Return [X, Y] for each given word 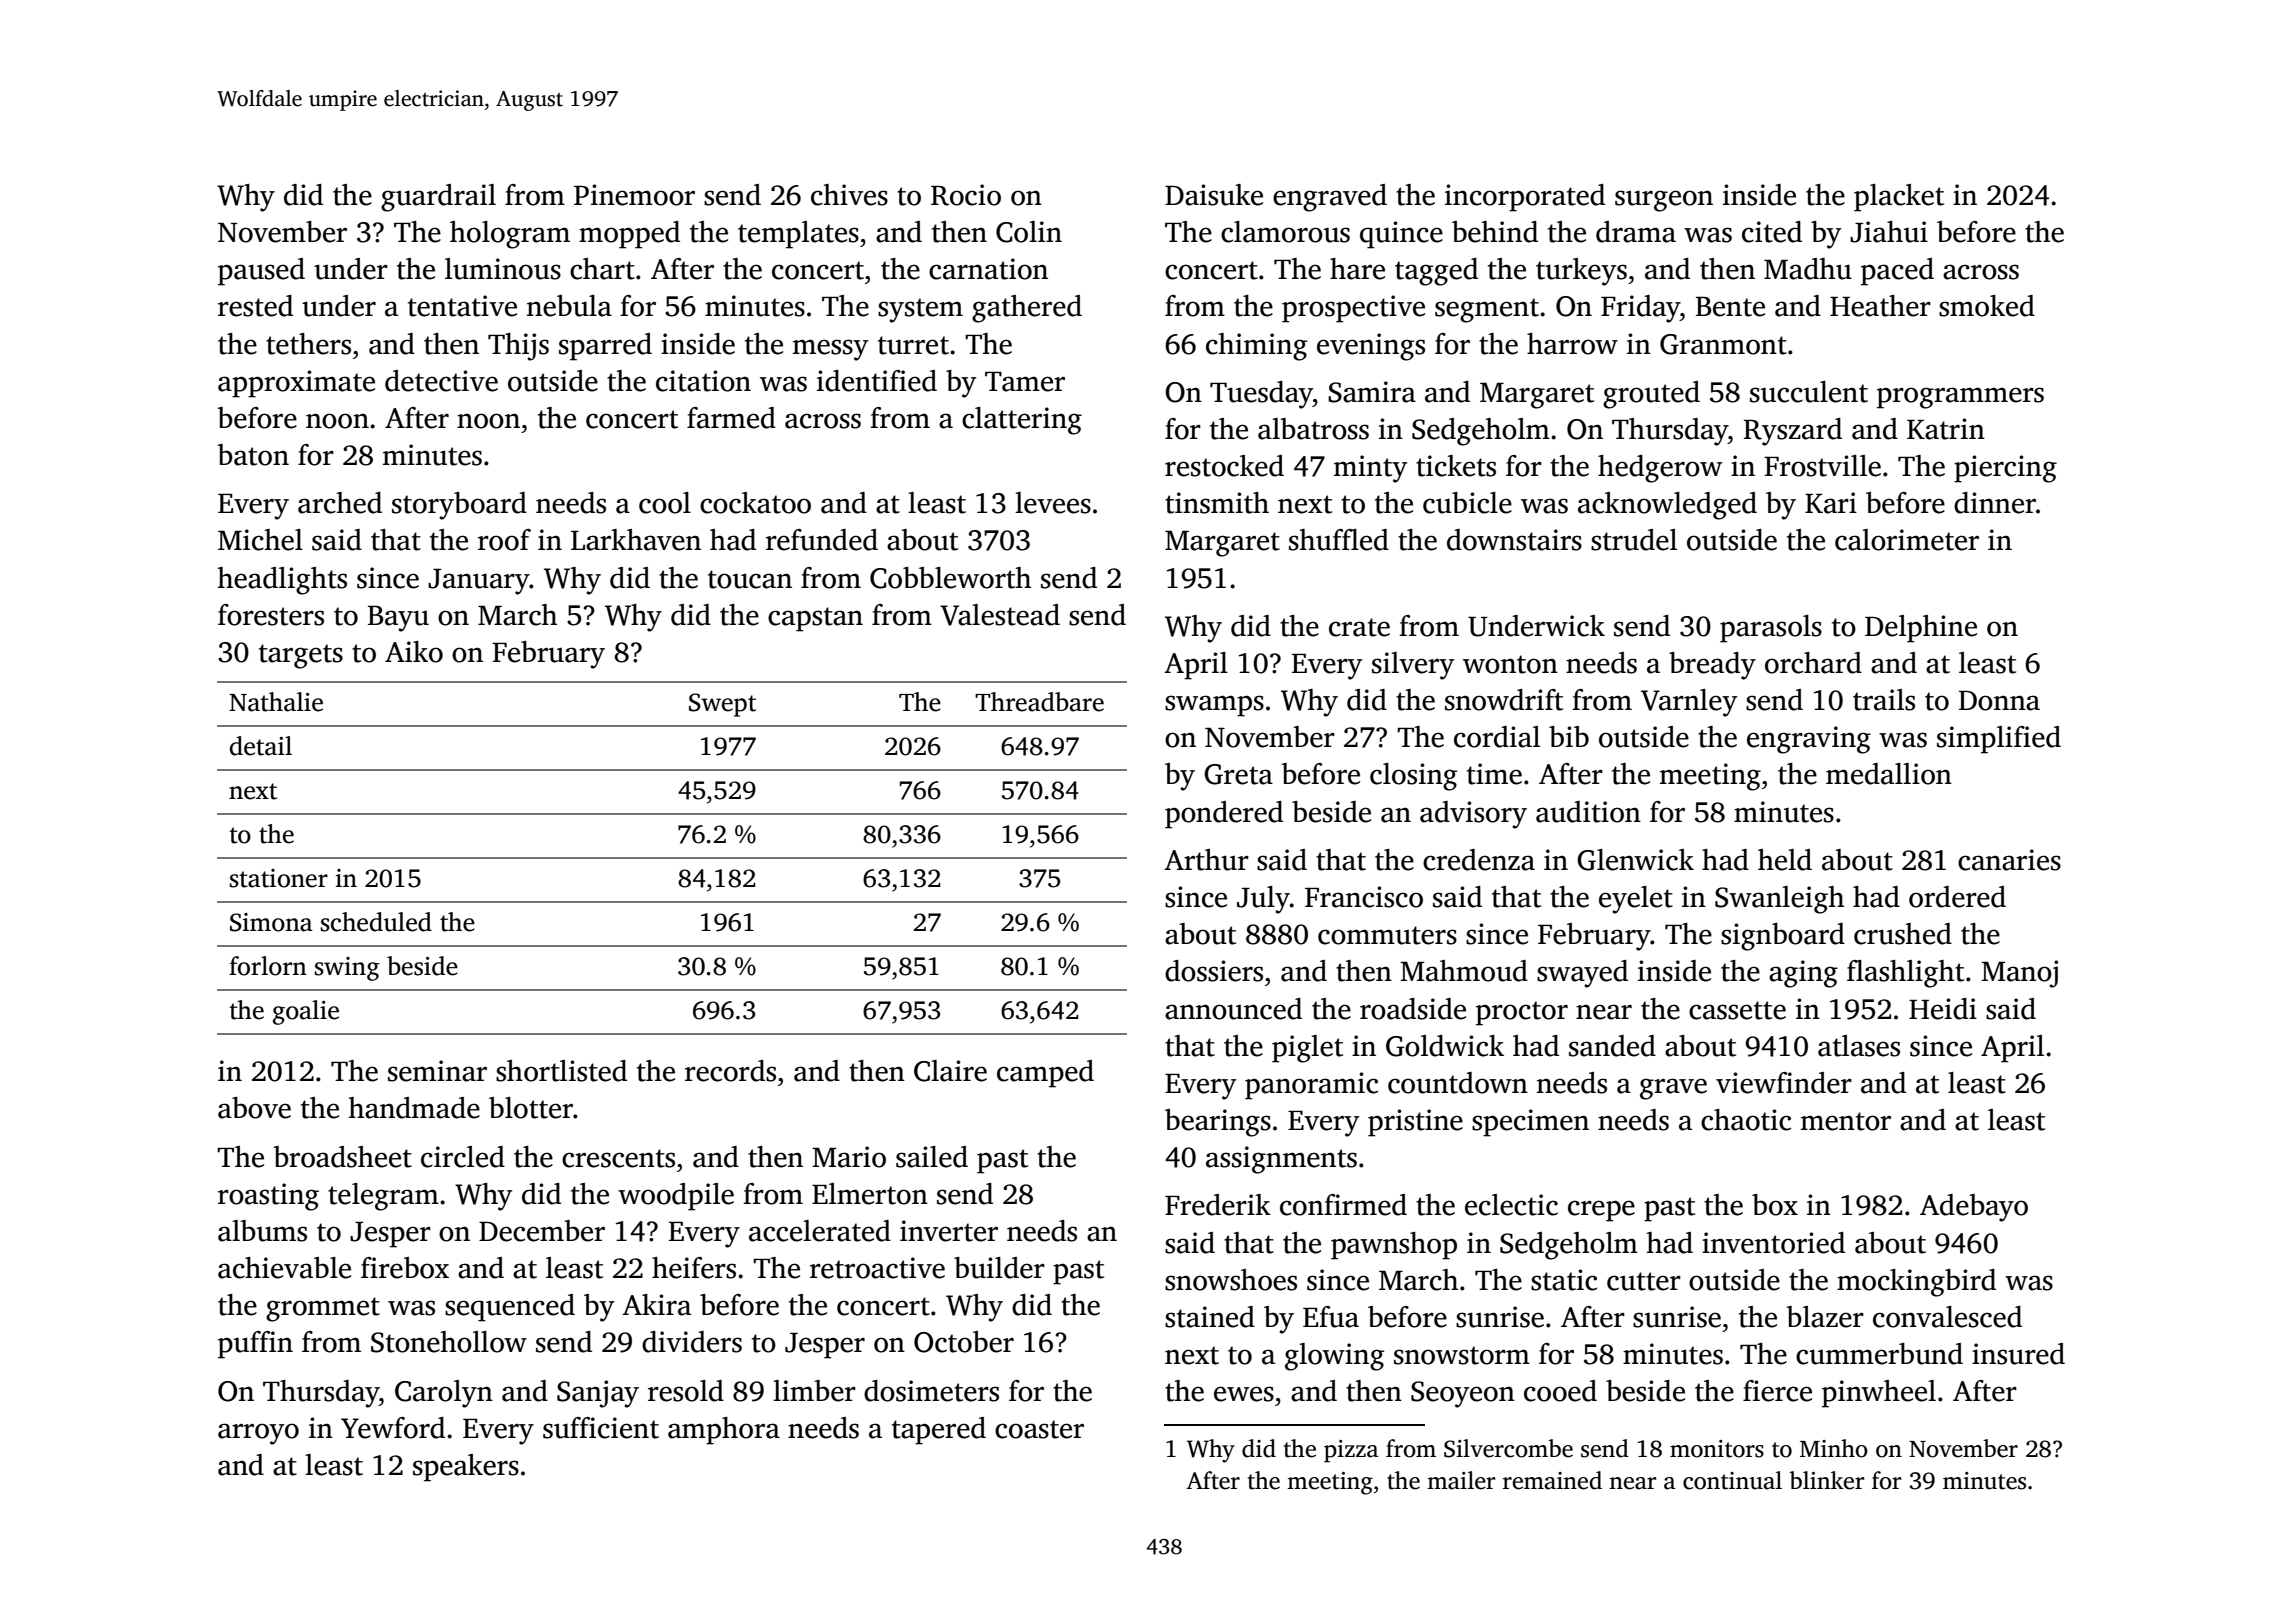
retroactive [877, 1268]
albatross [1313, 429]
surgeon [1664, 201]
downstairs [1514, 540]
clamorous [1285, 232]
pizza [1351, 1451]
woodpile [676, 1197]
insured [2018, 1354]
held [1785, 860]
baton [253, 455]
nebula [569, 306]
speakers [466, 1468]
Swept [722, 705]
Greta [1238, 774]
